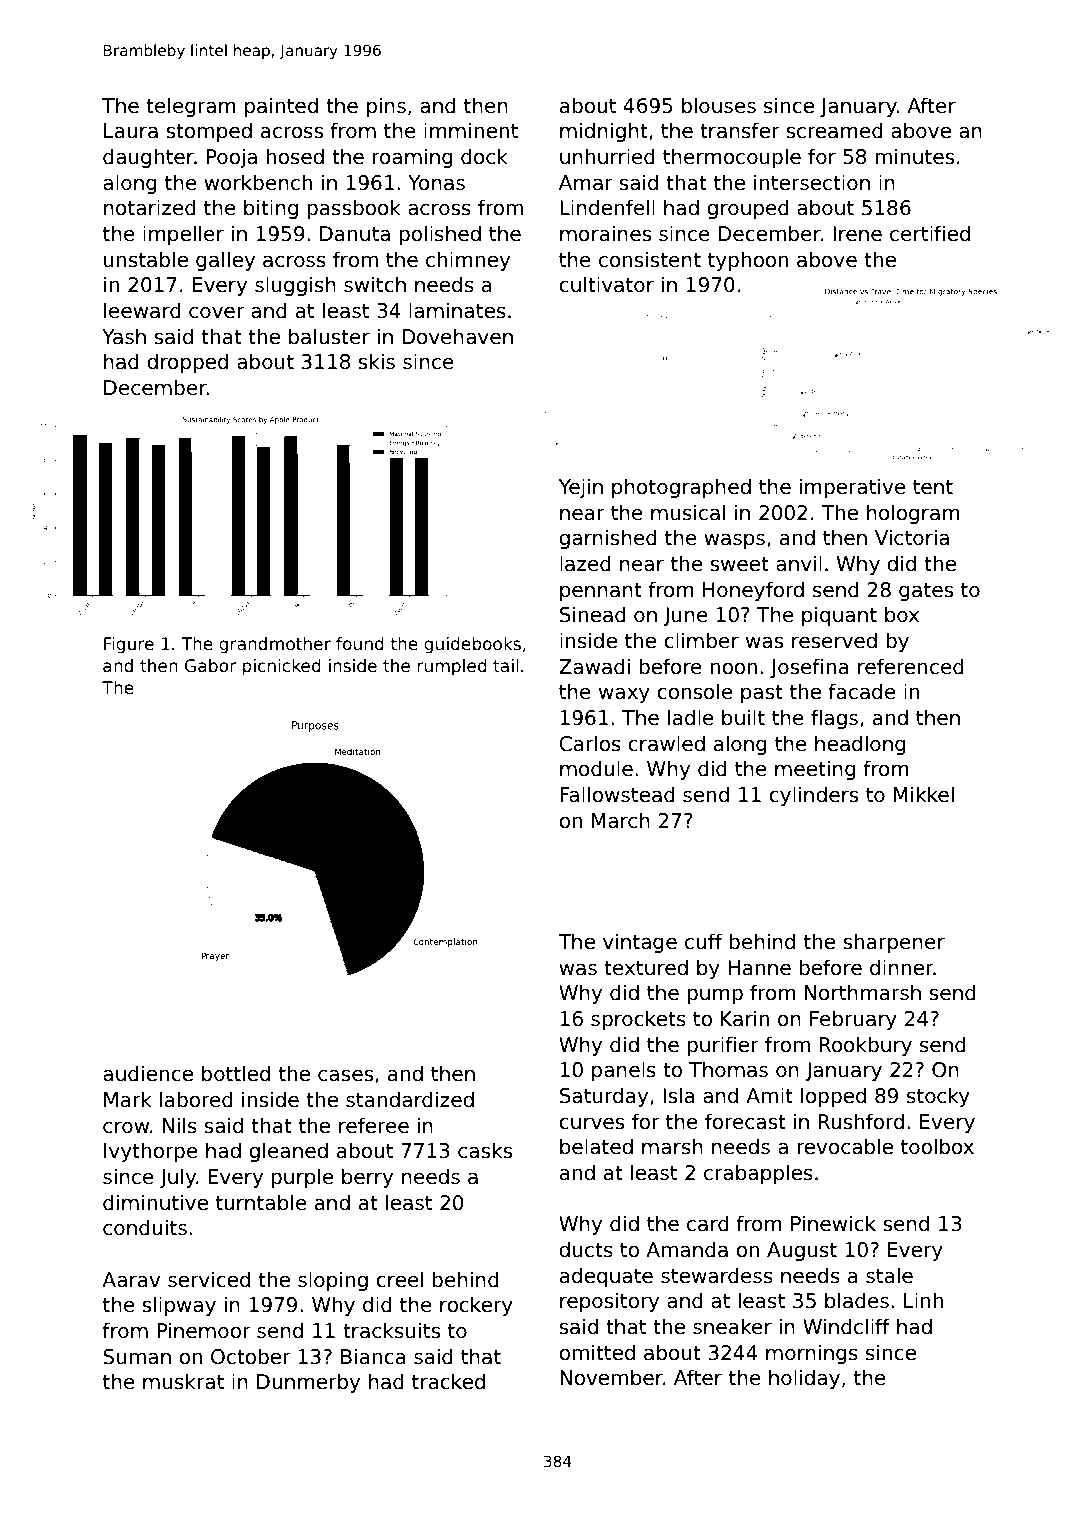  I want to click on dropped, so click(187, 363).
